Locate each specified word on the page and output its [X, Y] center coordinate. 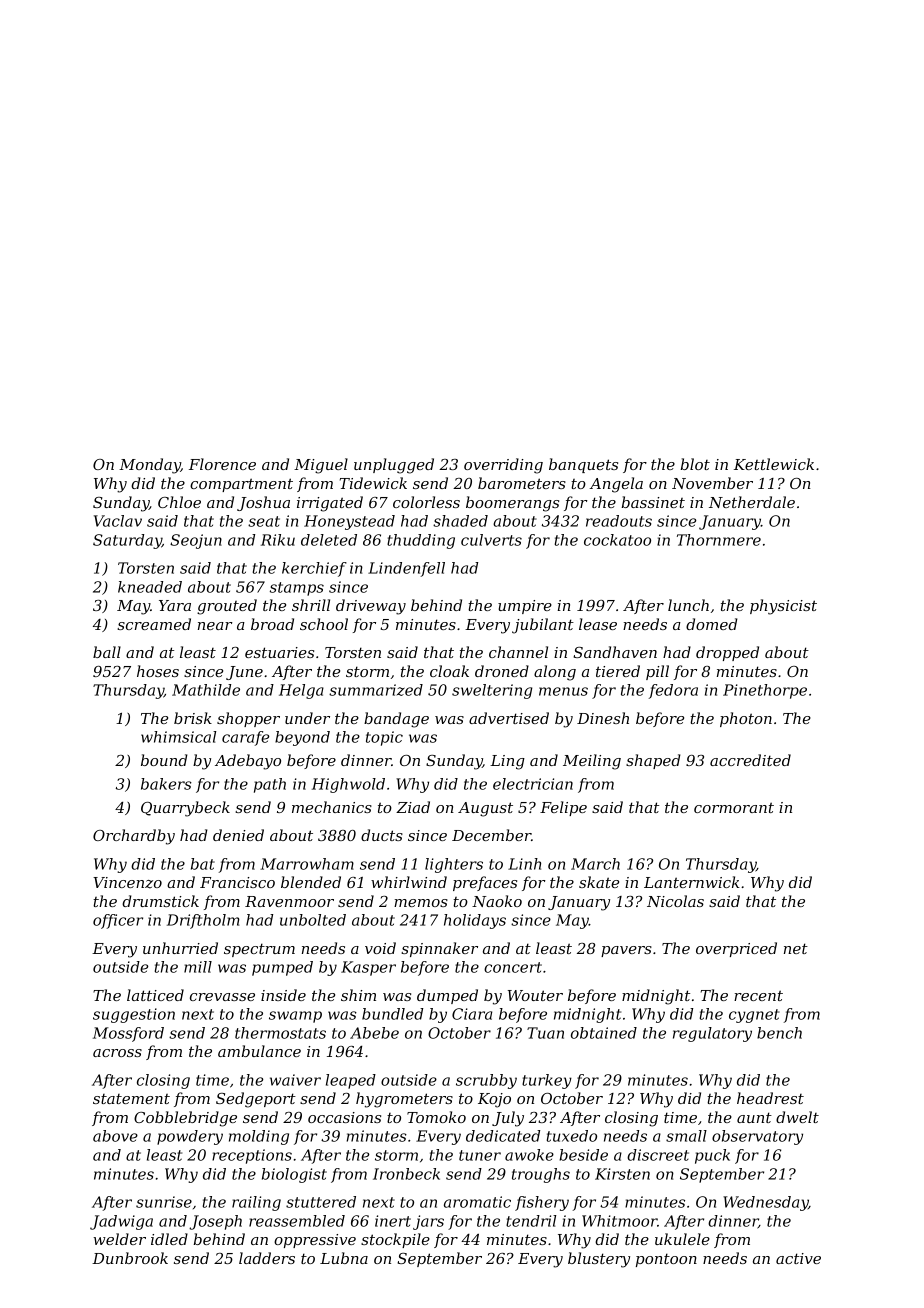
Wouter [535, 995]
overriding [503, 466]
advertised [509, 718]
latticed [155, 995]
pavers [626, 951]
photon [746, 719]
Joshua [263, 503]
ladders [267, 1258]
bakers [166, 784]
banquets [583, 465]
